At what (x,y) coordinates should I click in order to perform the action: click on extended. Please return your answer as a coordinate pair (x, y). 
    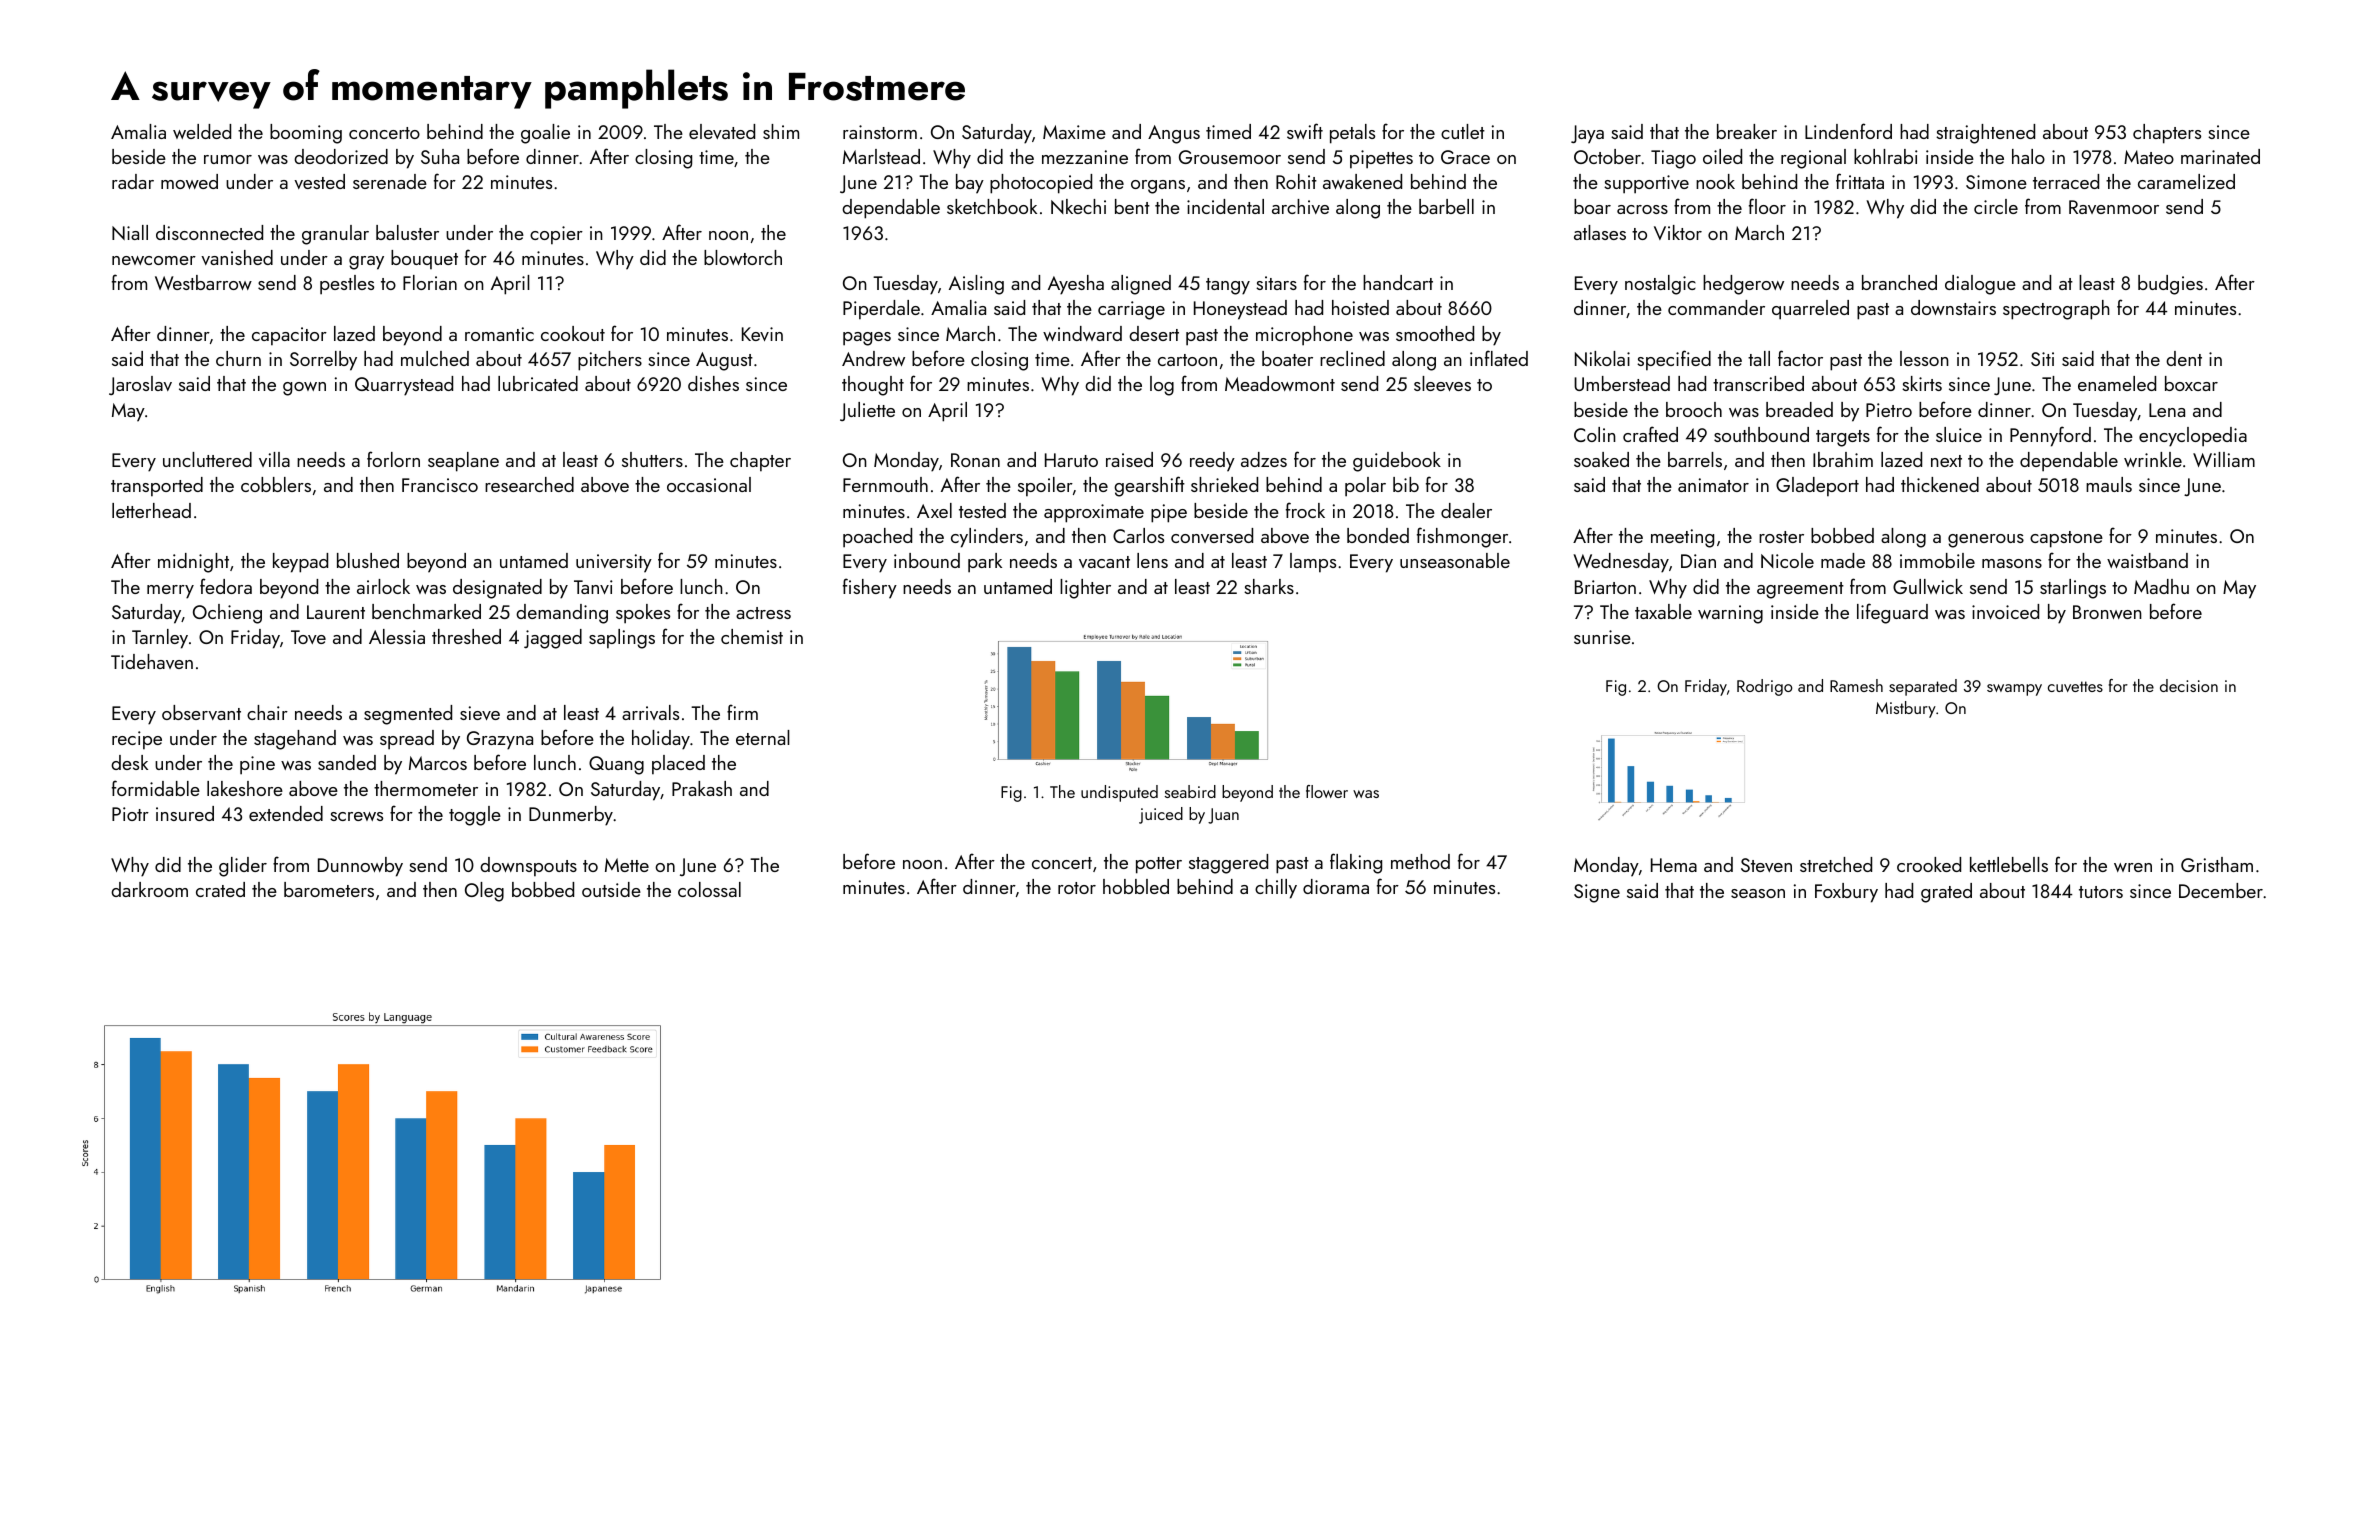
    Looking at the image, I should click on (286, 813).
